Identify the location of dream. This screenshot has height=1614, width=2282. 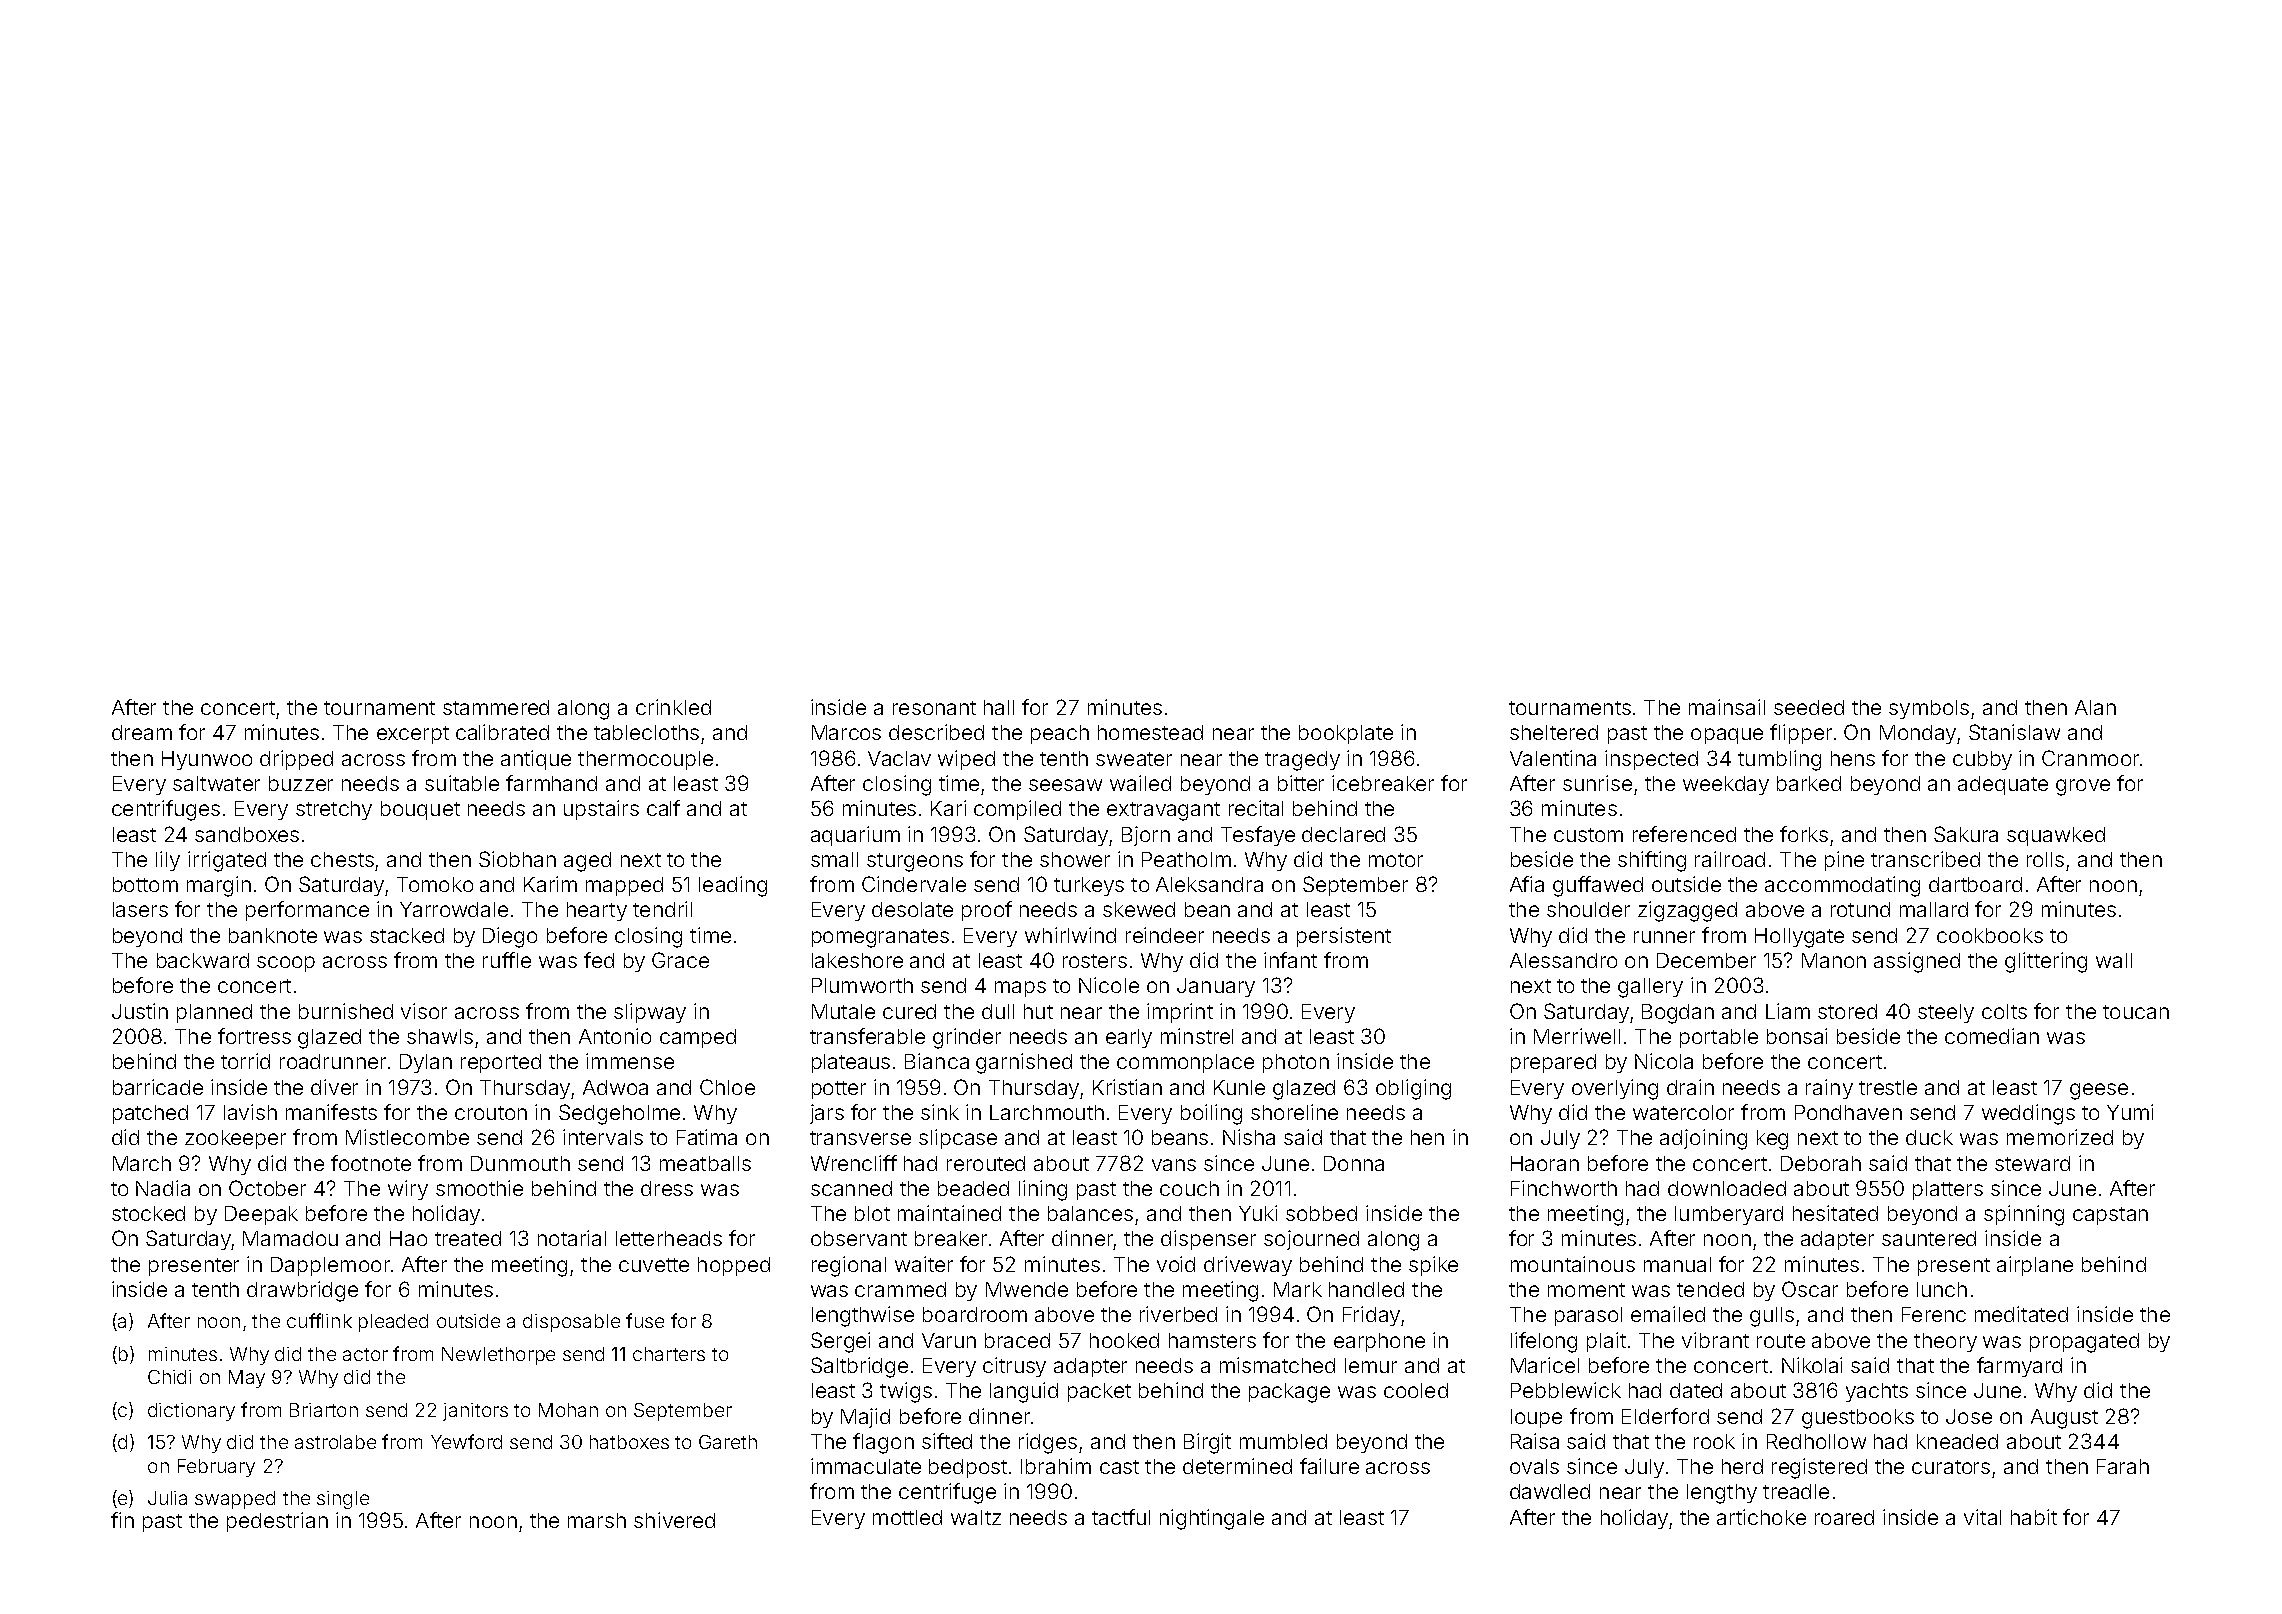
(142, 732).
